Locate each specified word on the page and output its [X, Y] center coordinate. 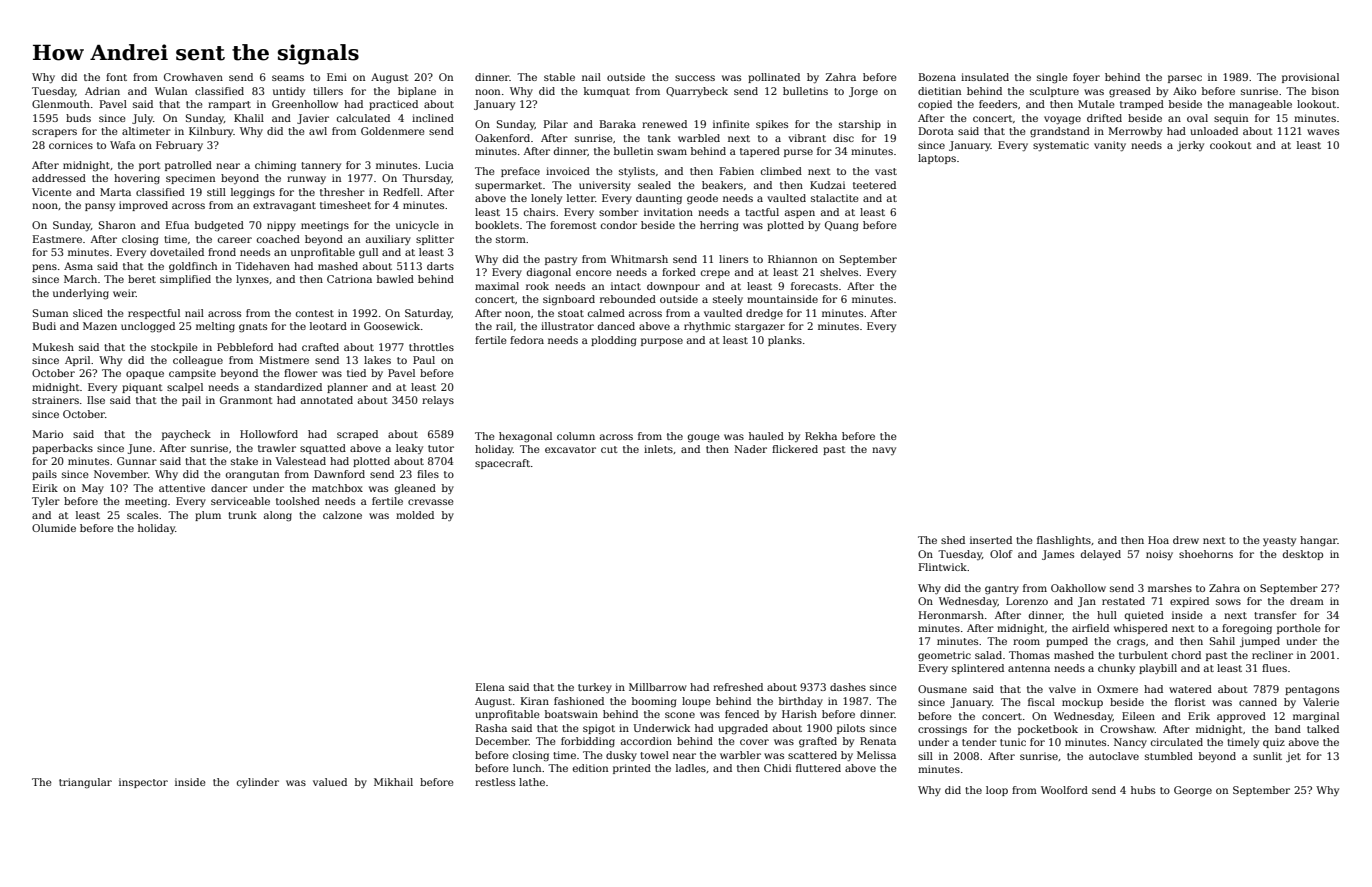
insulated [985, 77]
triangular [85, 783]
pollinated [774, 78]
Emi [337, 77]
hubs [1143, 790]
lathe [532, 782]
